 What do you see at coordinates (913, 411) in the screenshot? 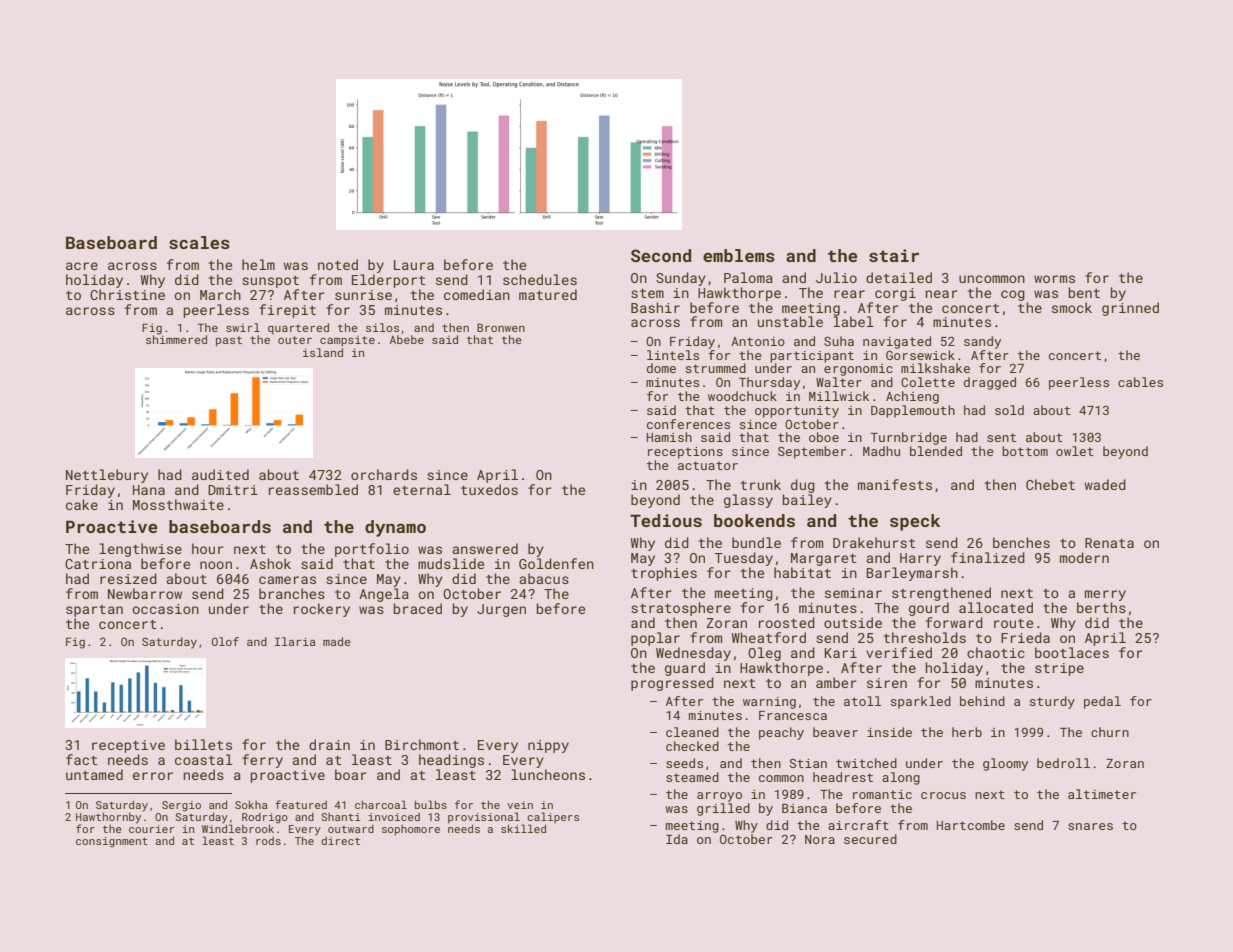
I see `Dapplemouth` at bounding box center [913, 411].
